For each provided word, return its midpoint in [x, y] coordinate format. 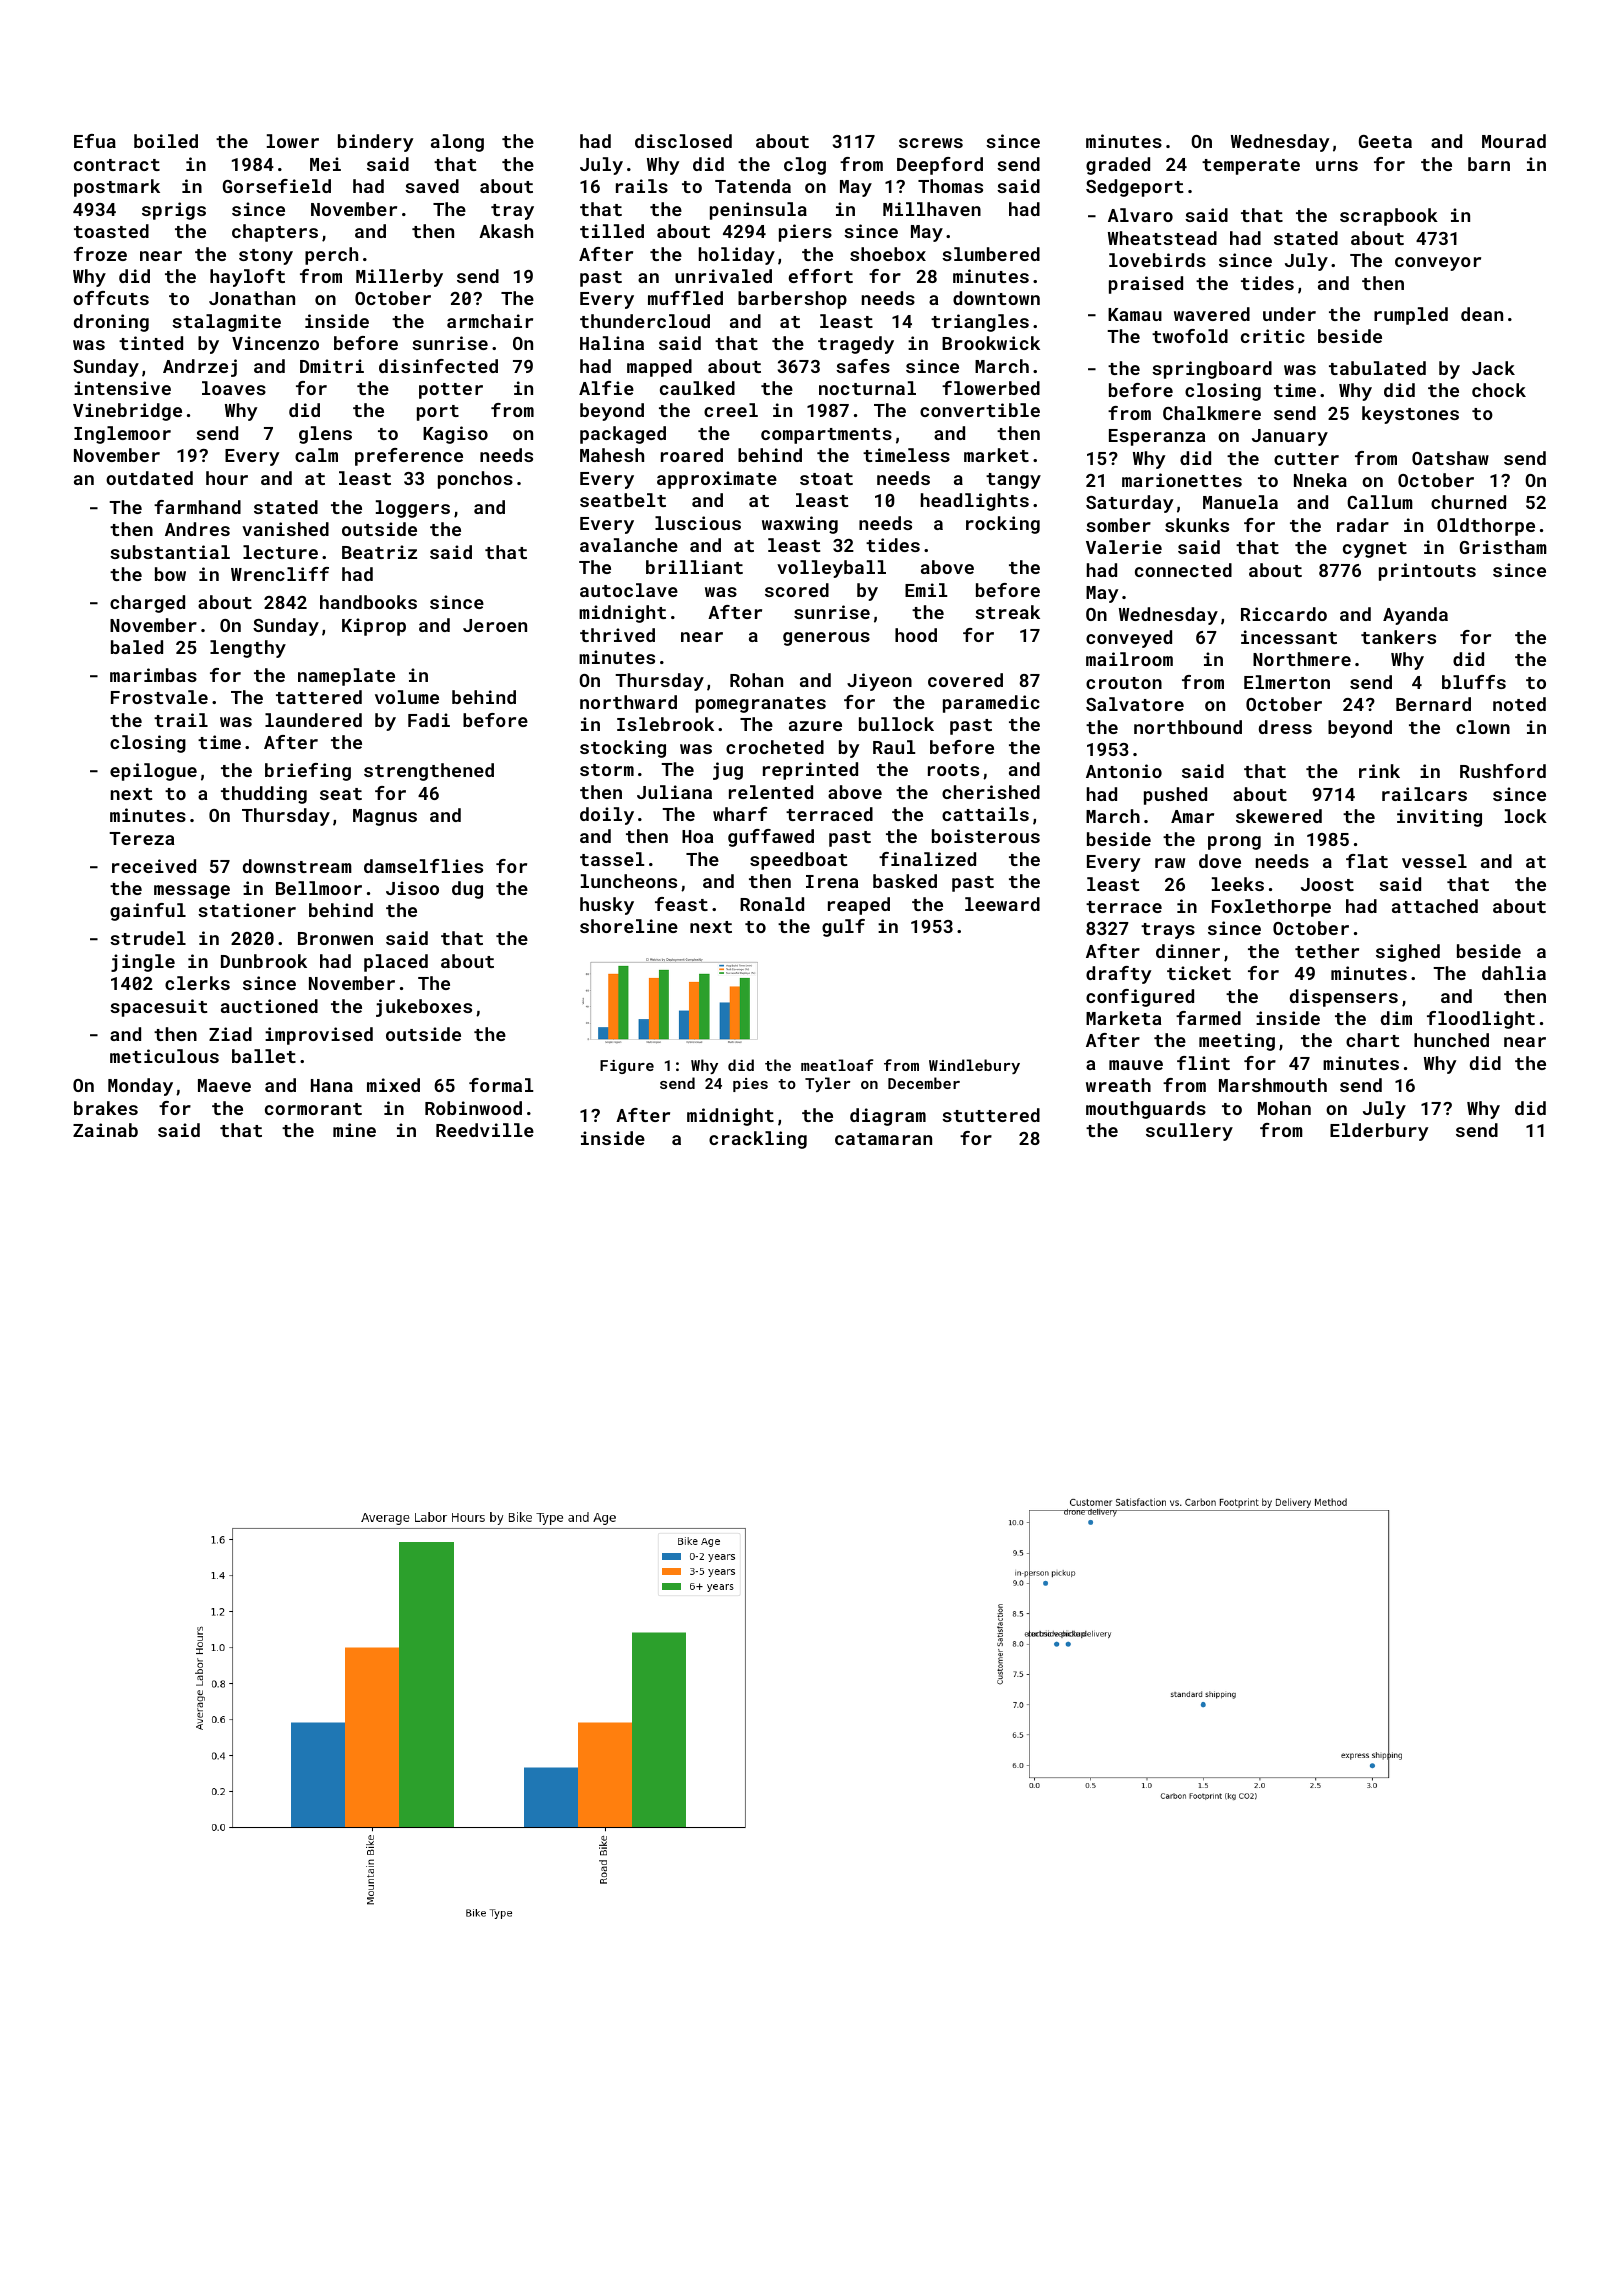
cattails [985, 814]
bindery [376, 143]
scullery [1189, 1132]
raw [1170, 863]
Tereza [141, 838]
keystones [1410, 415]
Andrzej [200, 368]
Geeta [1385, 141]
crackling [758, 1140]
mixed [393, 1085]
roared [692, 455]
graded [1118, 166]
